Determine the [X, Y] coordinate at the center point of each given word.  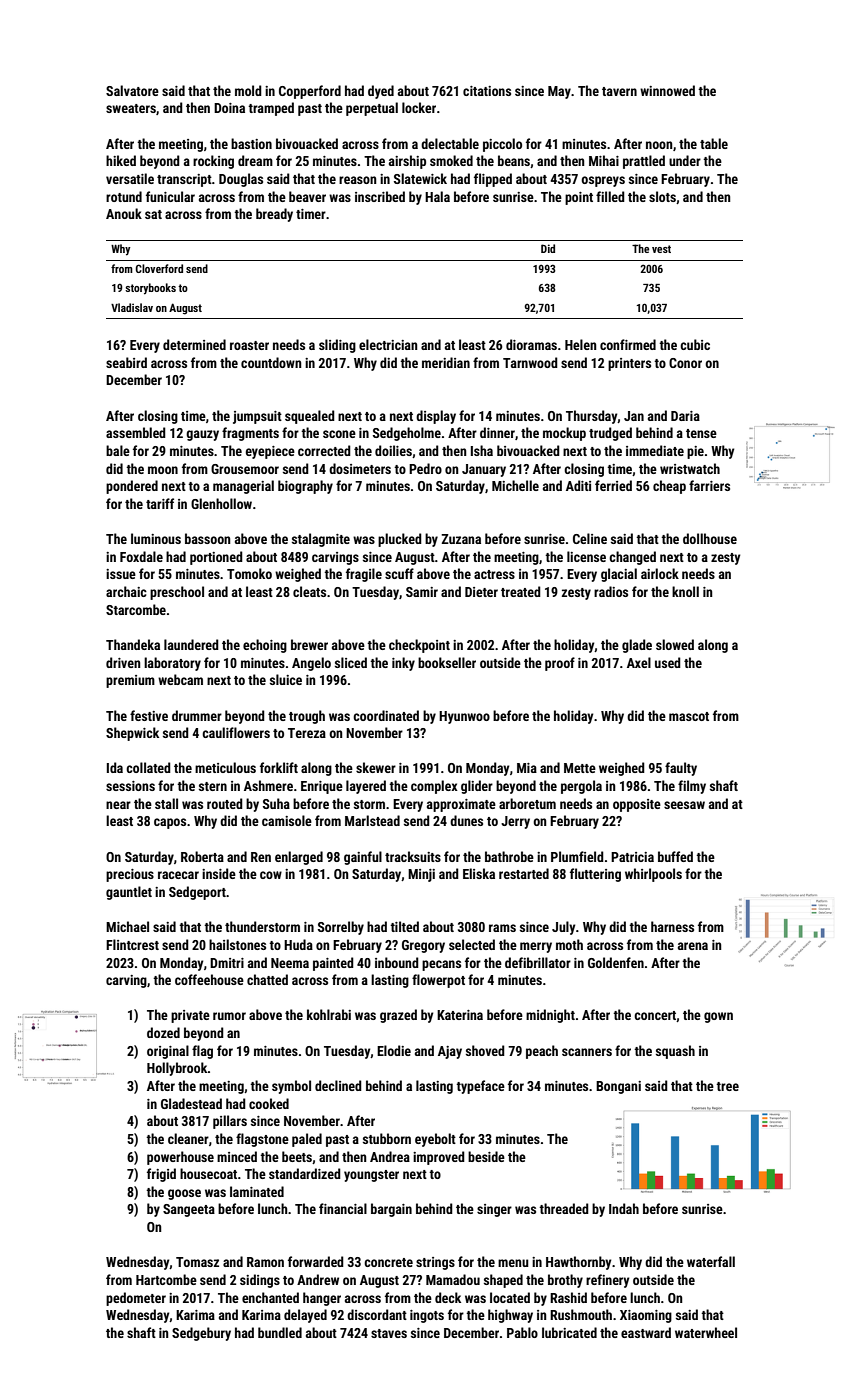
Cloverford [159, 268]
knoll [685, 591]
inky [403, 664]
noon [659, 145]
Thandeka [133, 644]
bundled [280, 1332]
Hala [437, 196]
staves [389, 1333]
